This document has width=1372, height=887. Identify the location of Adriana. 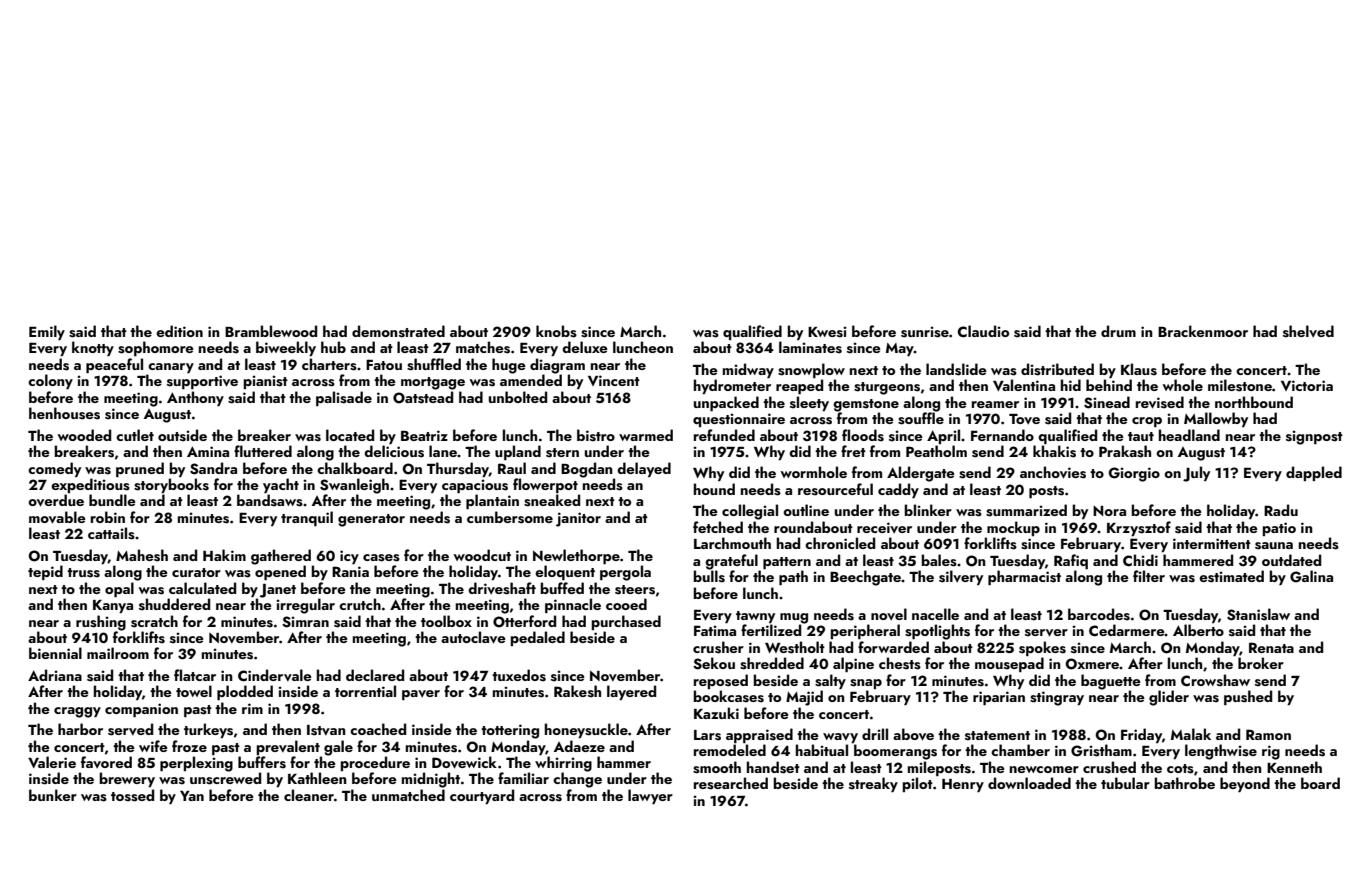
(55, 675).
